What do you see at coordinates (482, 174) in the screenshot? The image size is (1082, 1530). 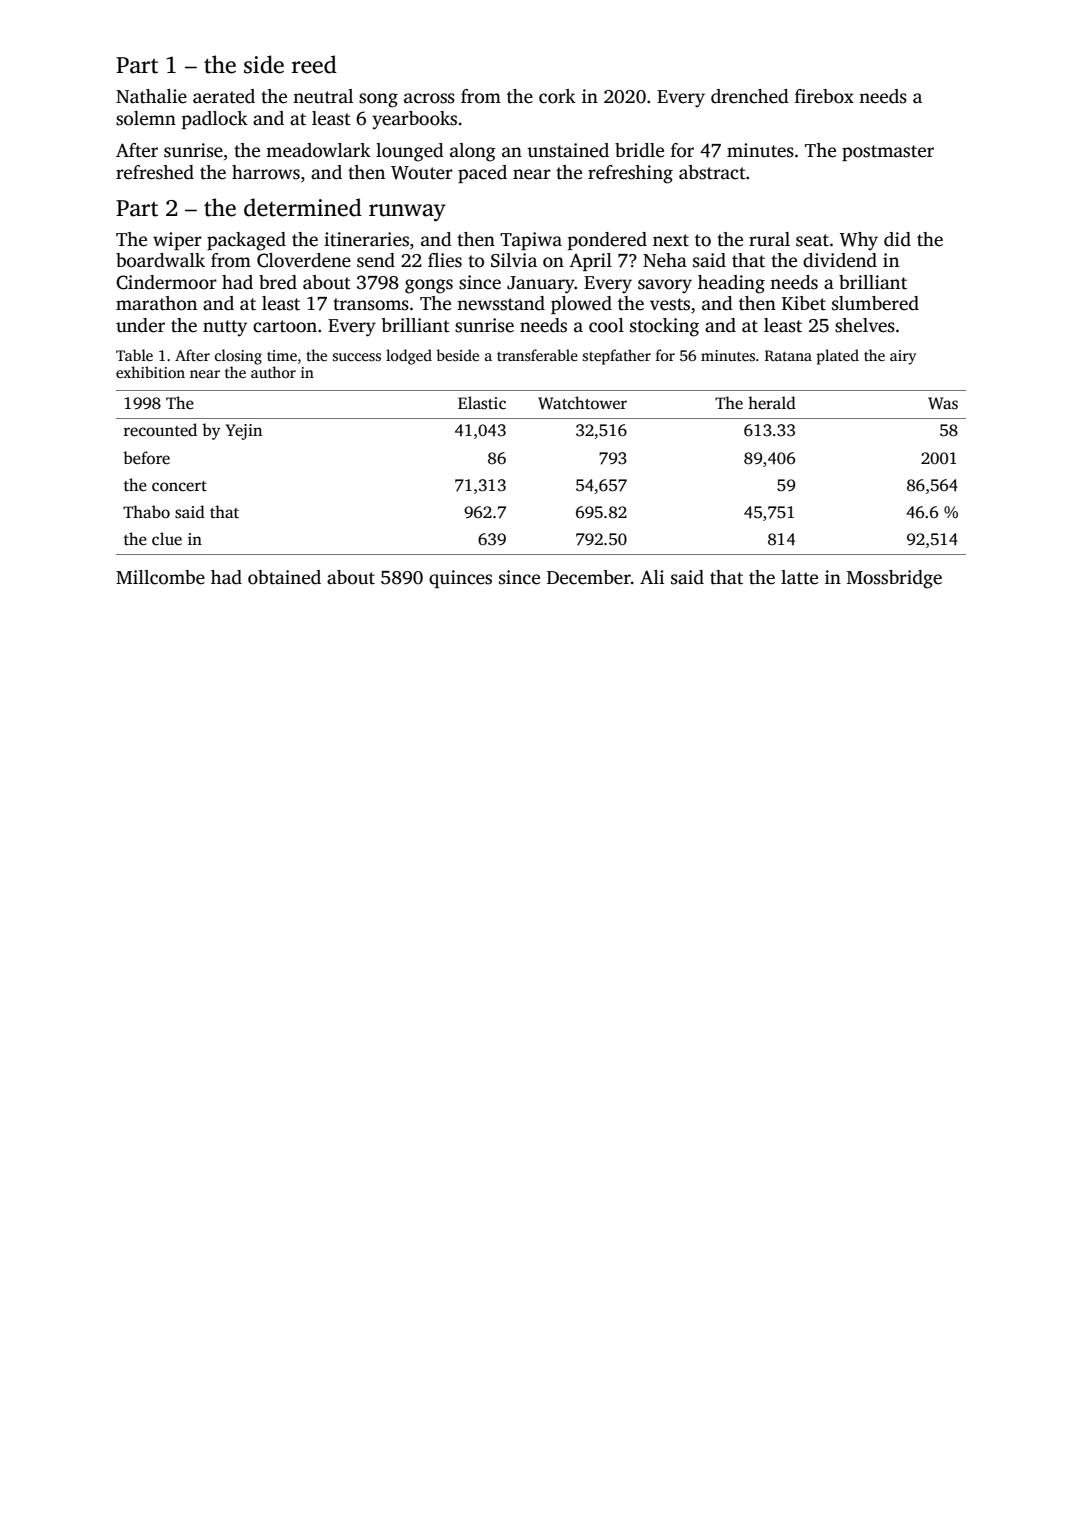 I see `paced` at bounding box center [482, 174].
